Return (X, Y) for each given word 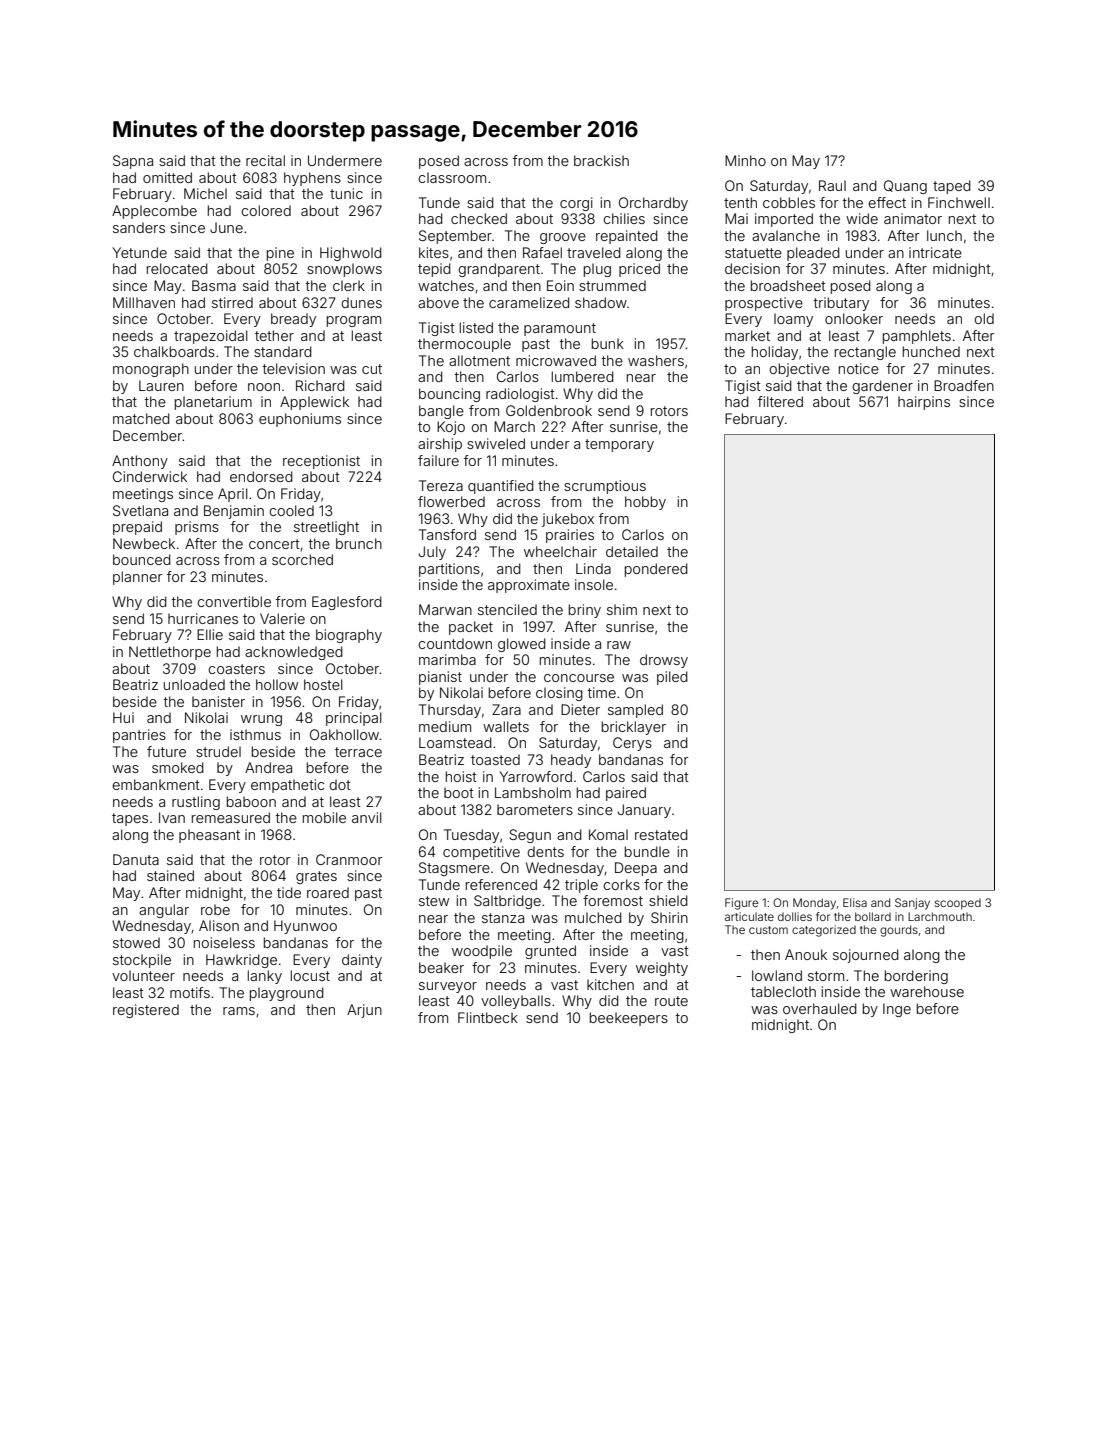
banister (218, 701)
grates (316, 877)
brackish (601, 160)
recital (265, 160)
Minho (745, 160)
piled (672, 678)
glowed (522, 645)
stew (434, 901)
